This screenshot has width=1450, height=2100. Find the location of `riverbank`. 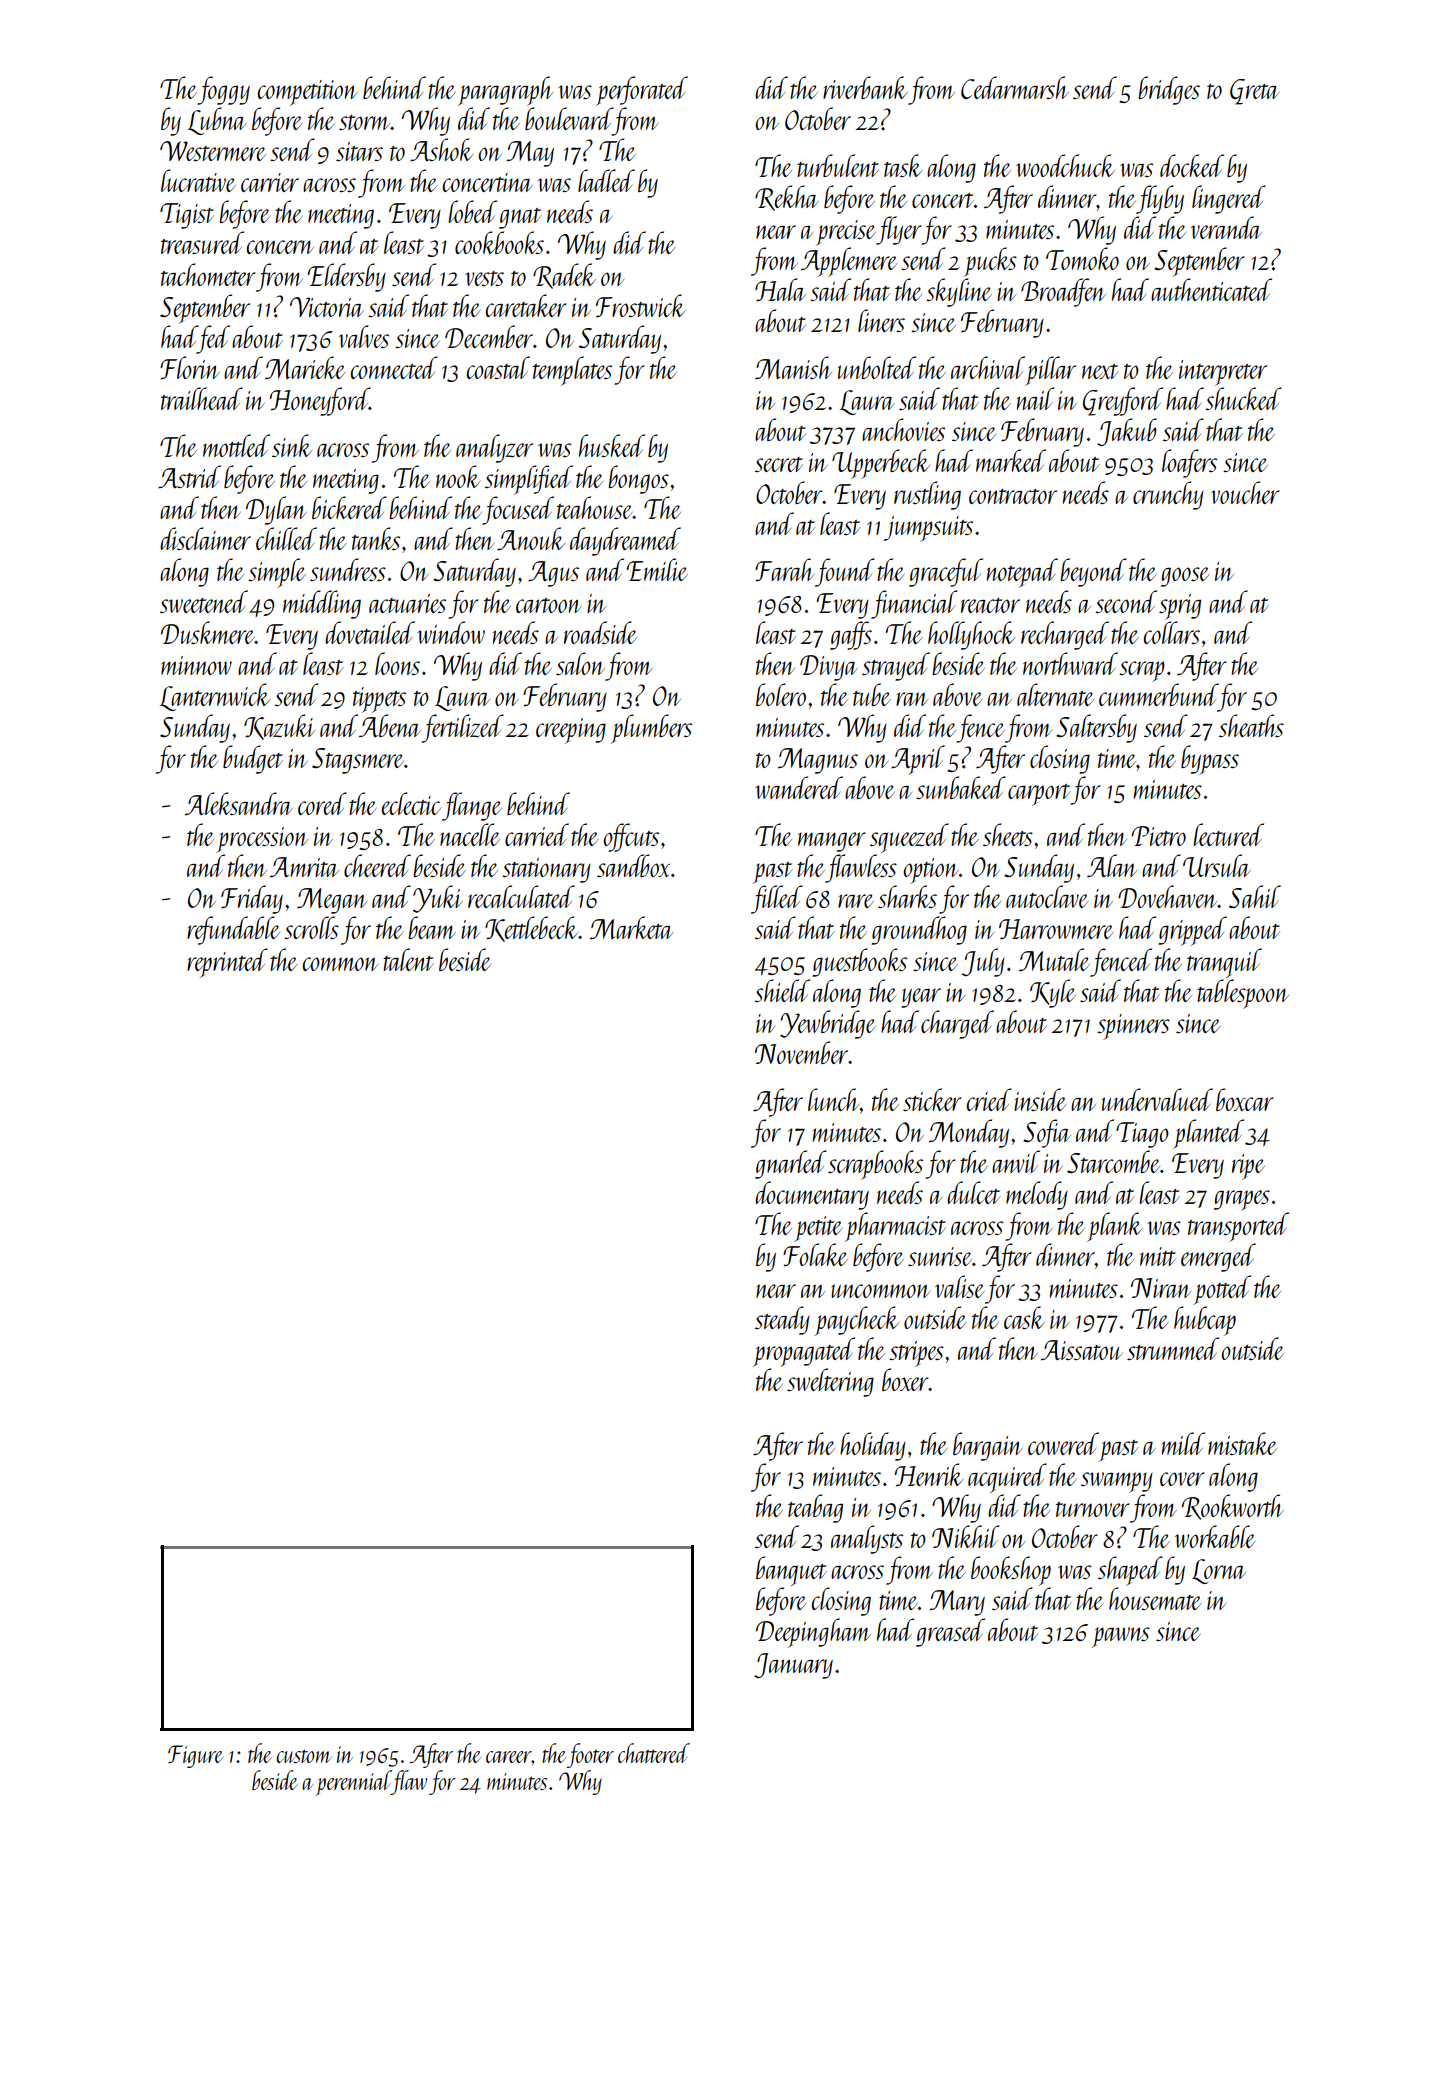

riverbank is located at coordinates (865, 87).
